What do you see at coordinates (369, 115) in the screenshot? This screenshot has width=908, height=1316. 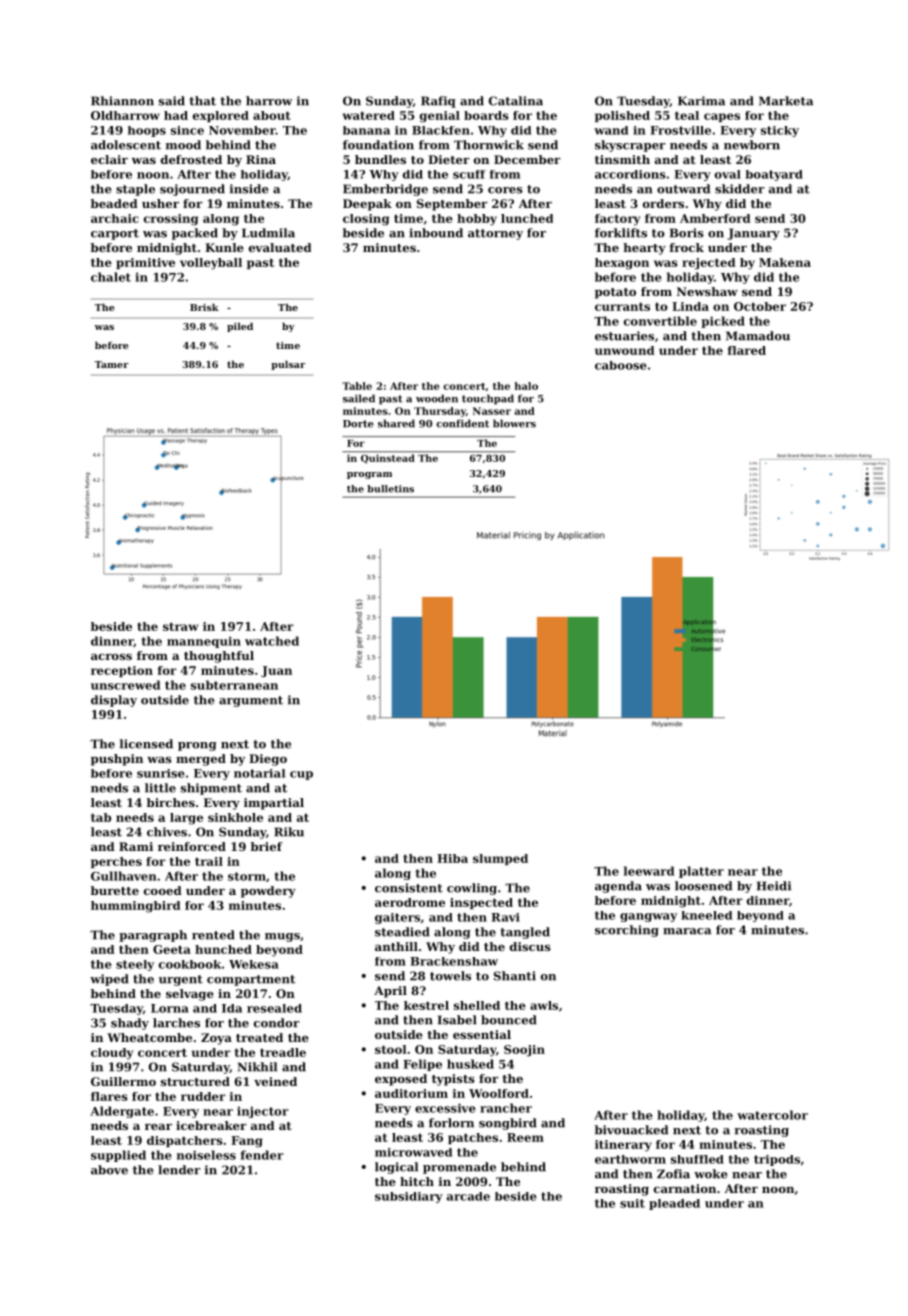 I see `watered` at bounding box center [369, 115].
